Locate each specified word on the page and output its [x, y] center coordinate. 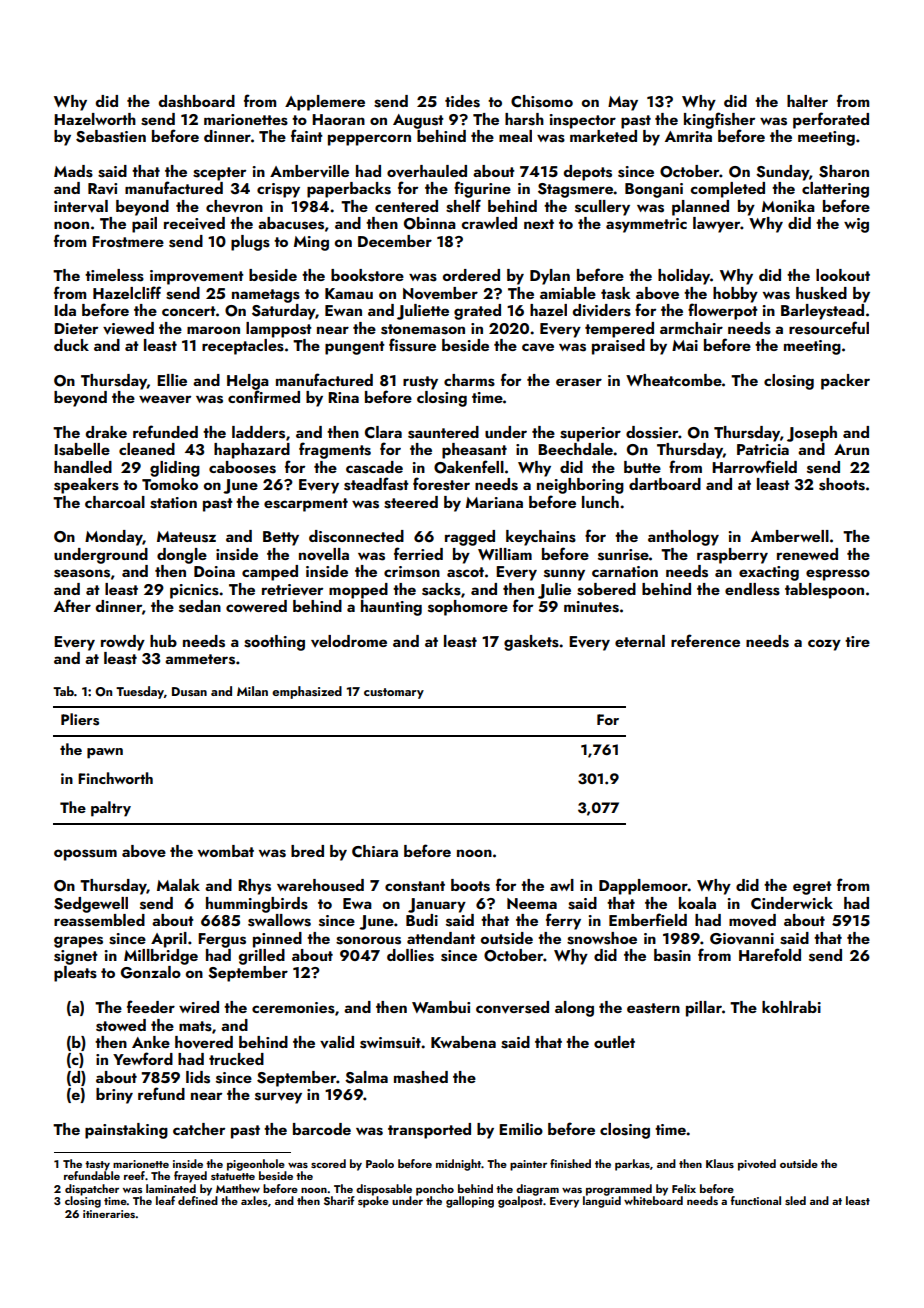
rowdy [123, 643]
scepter [219, 174]
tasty [97, 1166]
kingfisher [719, 120]
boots [470, 885]
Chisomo [542, 101]
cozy [824, 645]
